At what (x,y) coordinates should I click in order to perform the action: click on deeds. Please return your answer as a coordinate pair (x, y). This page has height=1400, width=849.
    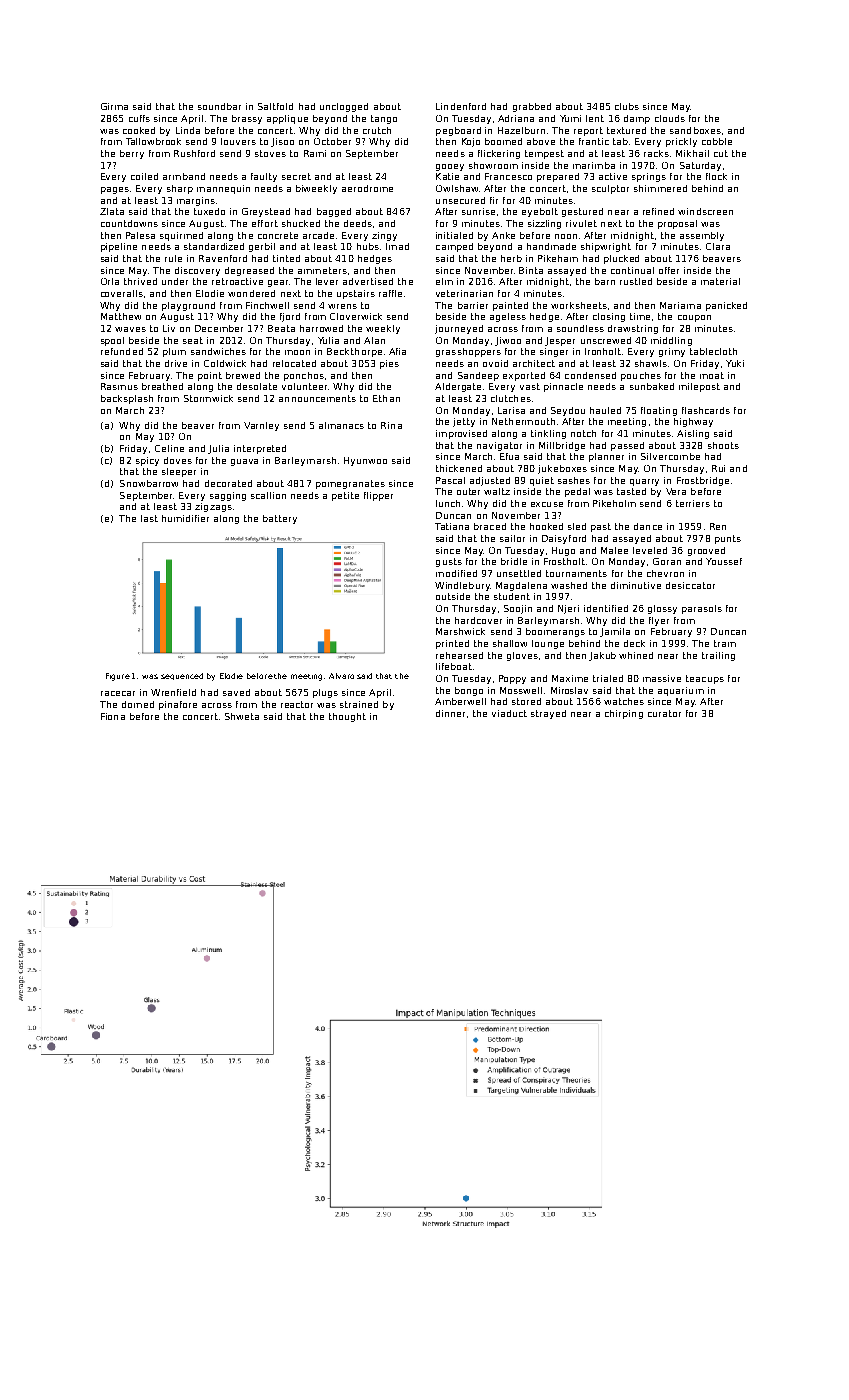
    Looking at the image, I should click on (358, 223).
